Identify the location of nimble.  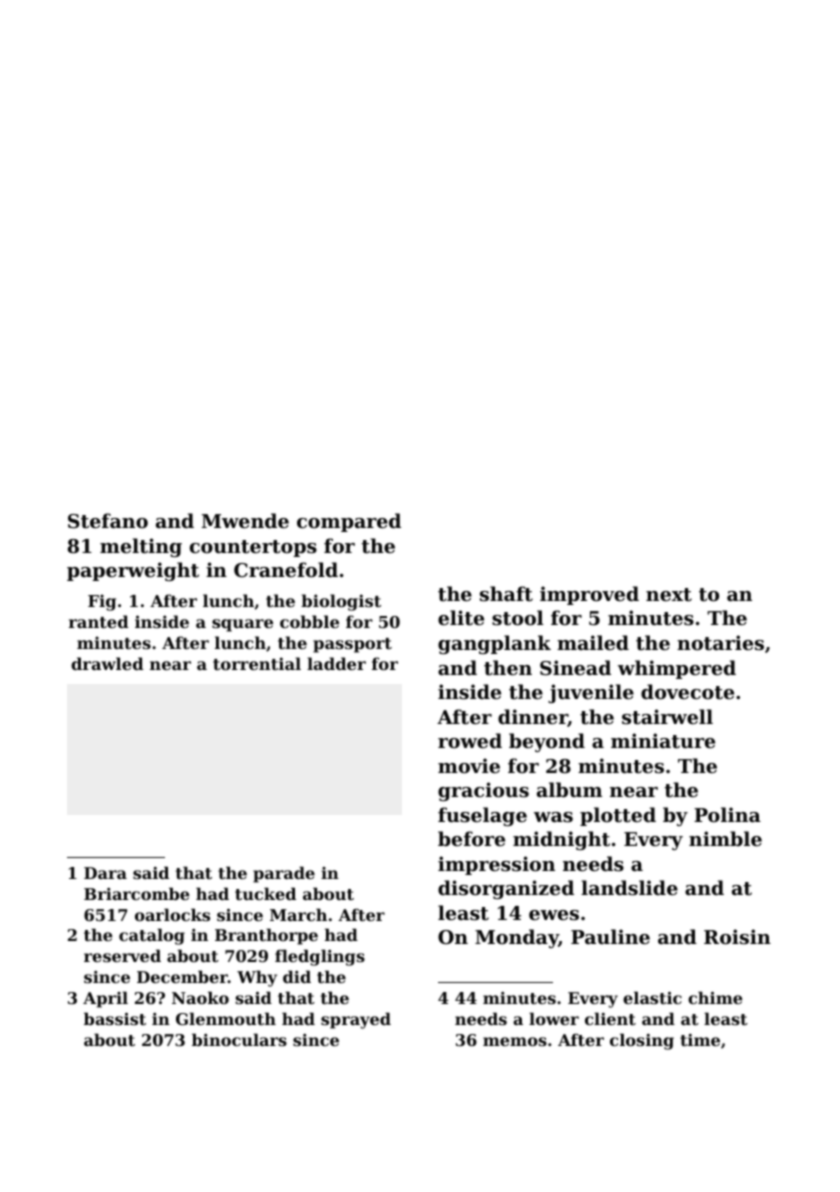
(725, 838).
